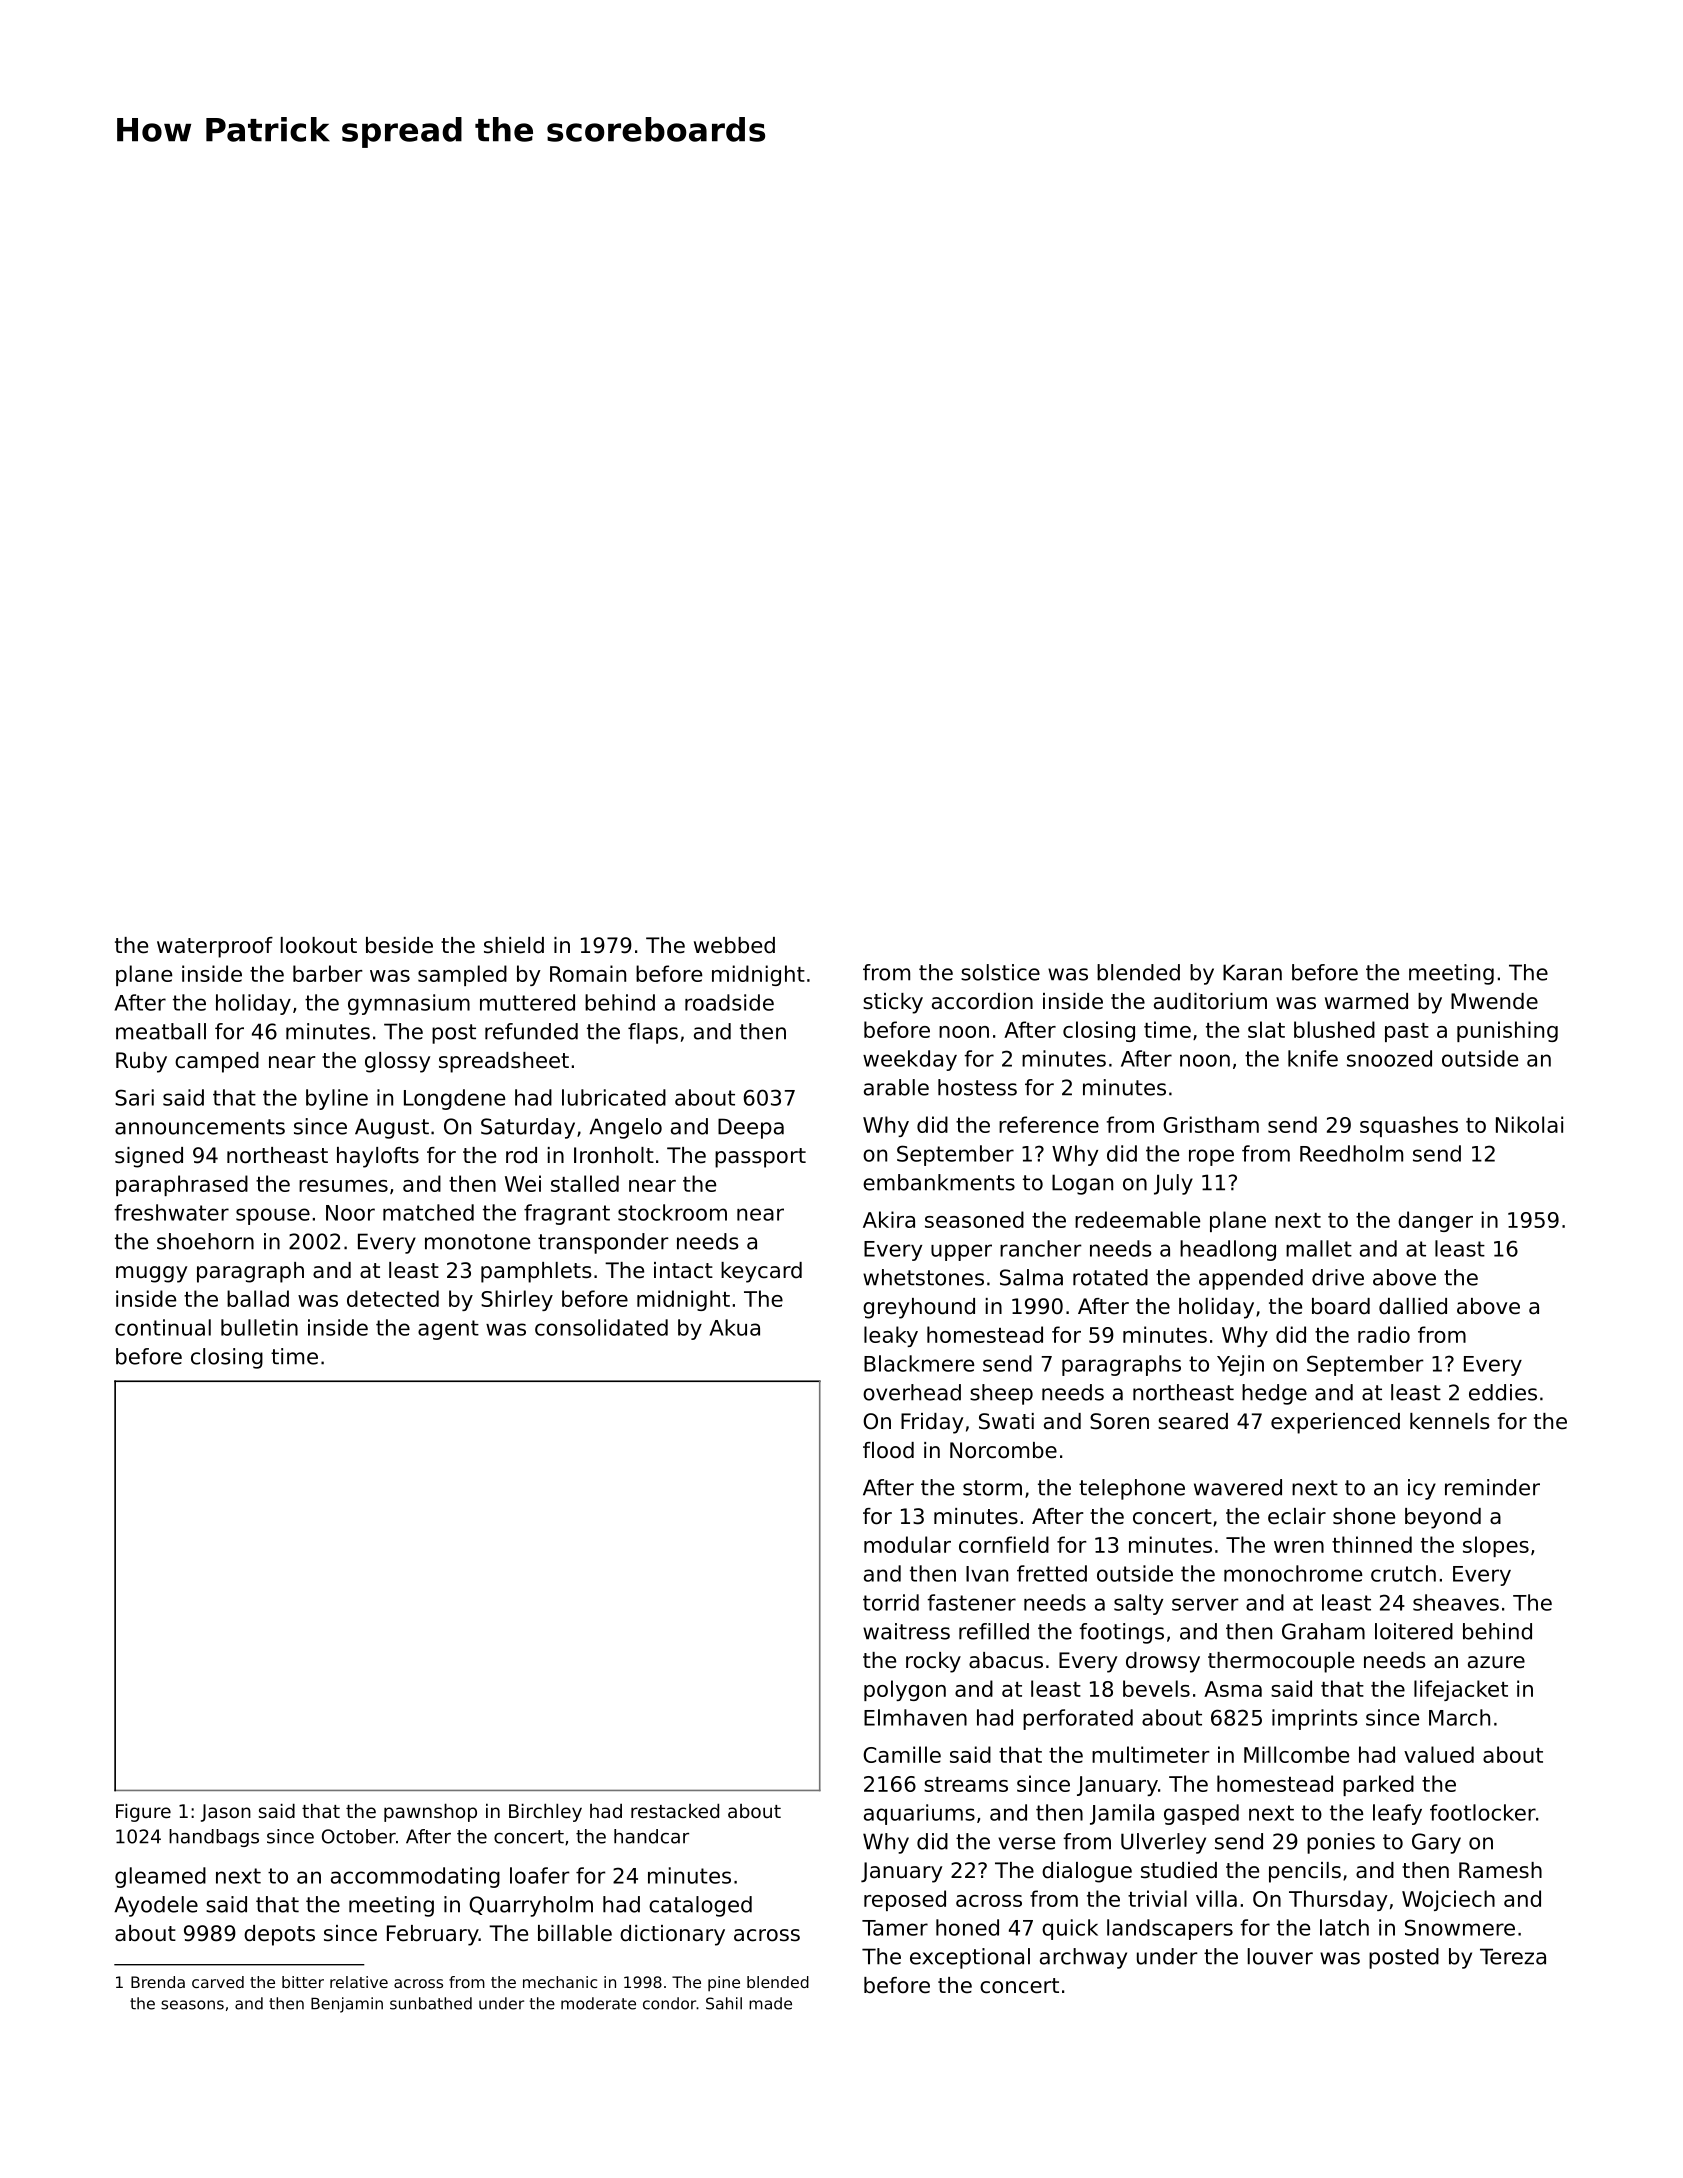 The width and height of the image is (1683, 2178). Describe the element at coordinates (888, 1450) in the image. I see `flood` at that location.
